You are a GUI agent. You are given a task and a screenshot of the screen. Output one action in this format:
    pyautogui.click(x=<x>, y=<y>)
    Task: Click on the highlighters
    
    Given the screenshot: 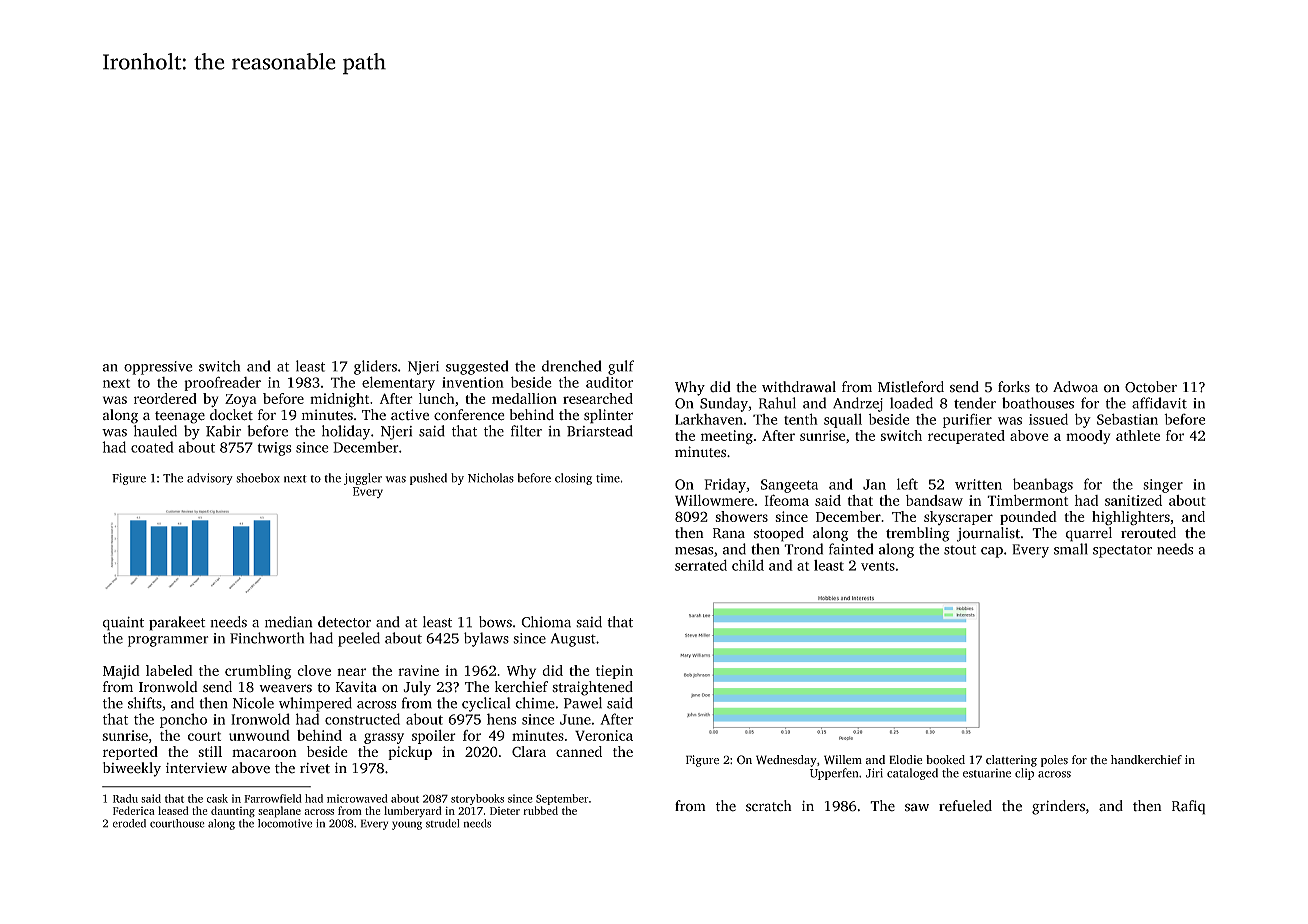 What is the action you would take?
    pyautogui.click(x=1131, y=518)
